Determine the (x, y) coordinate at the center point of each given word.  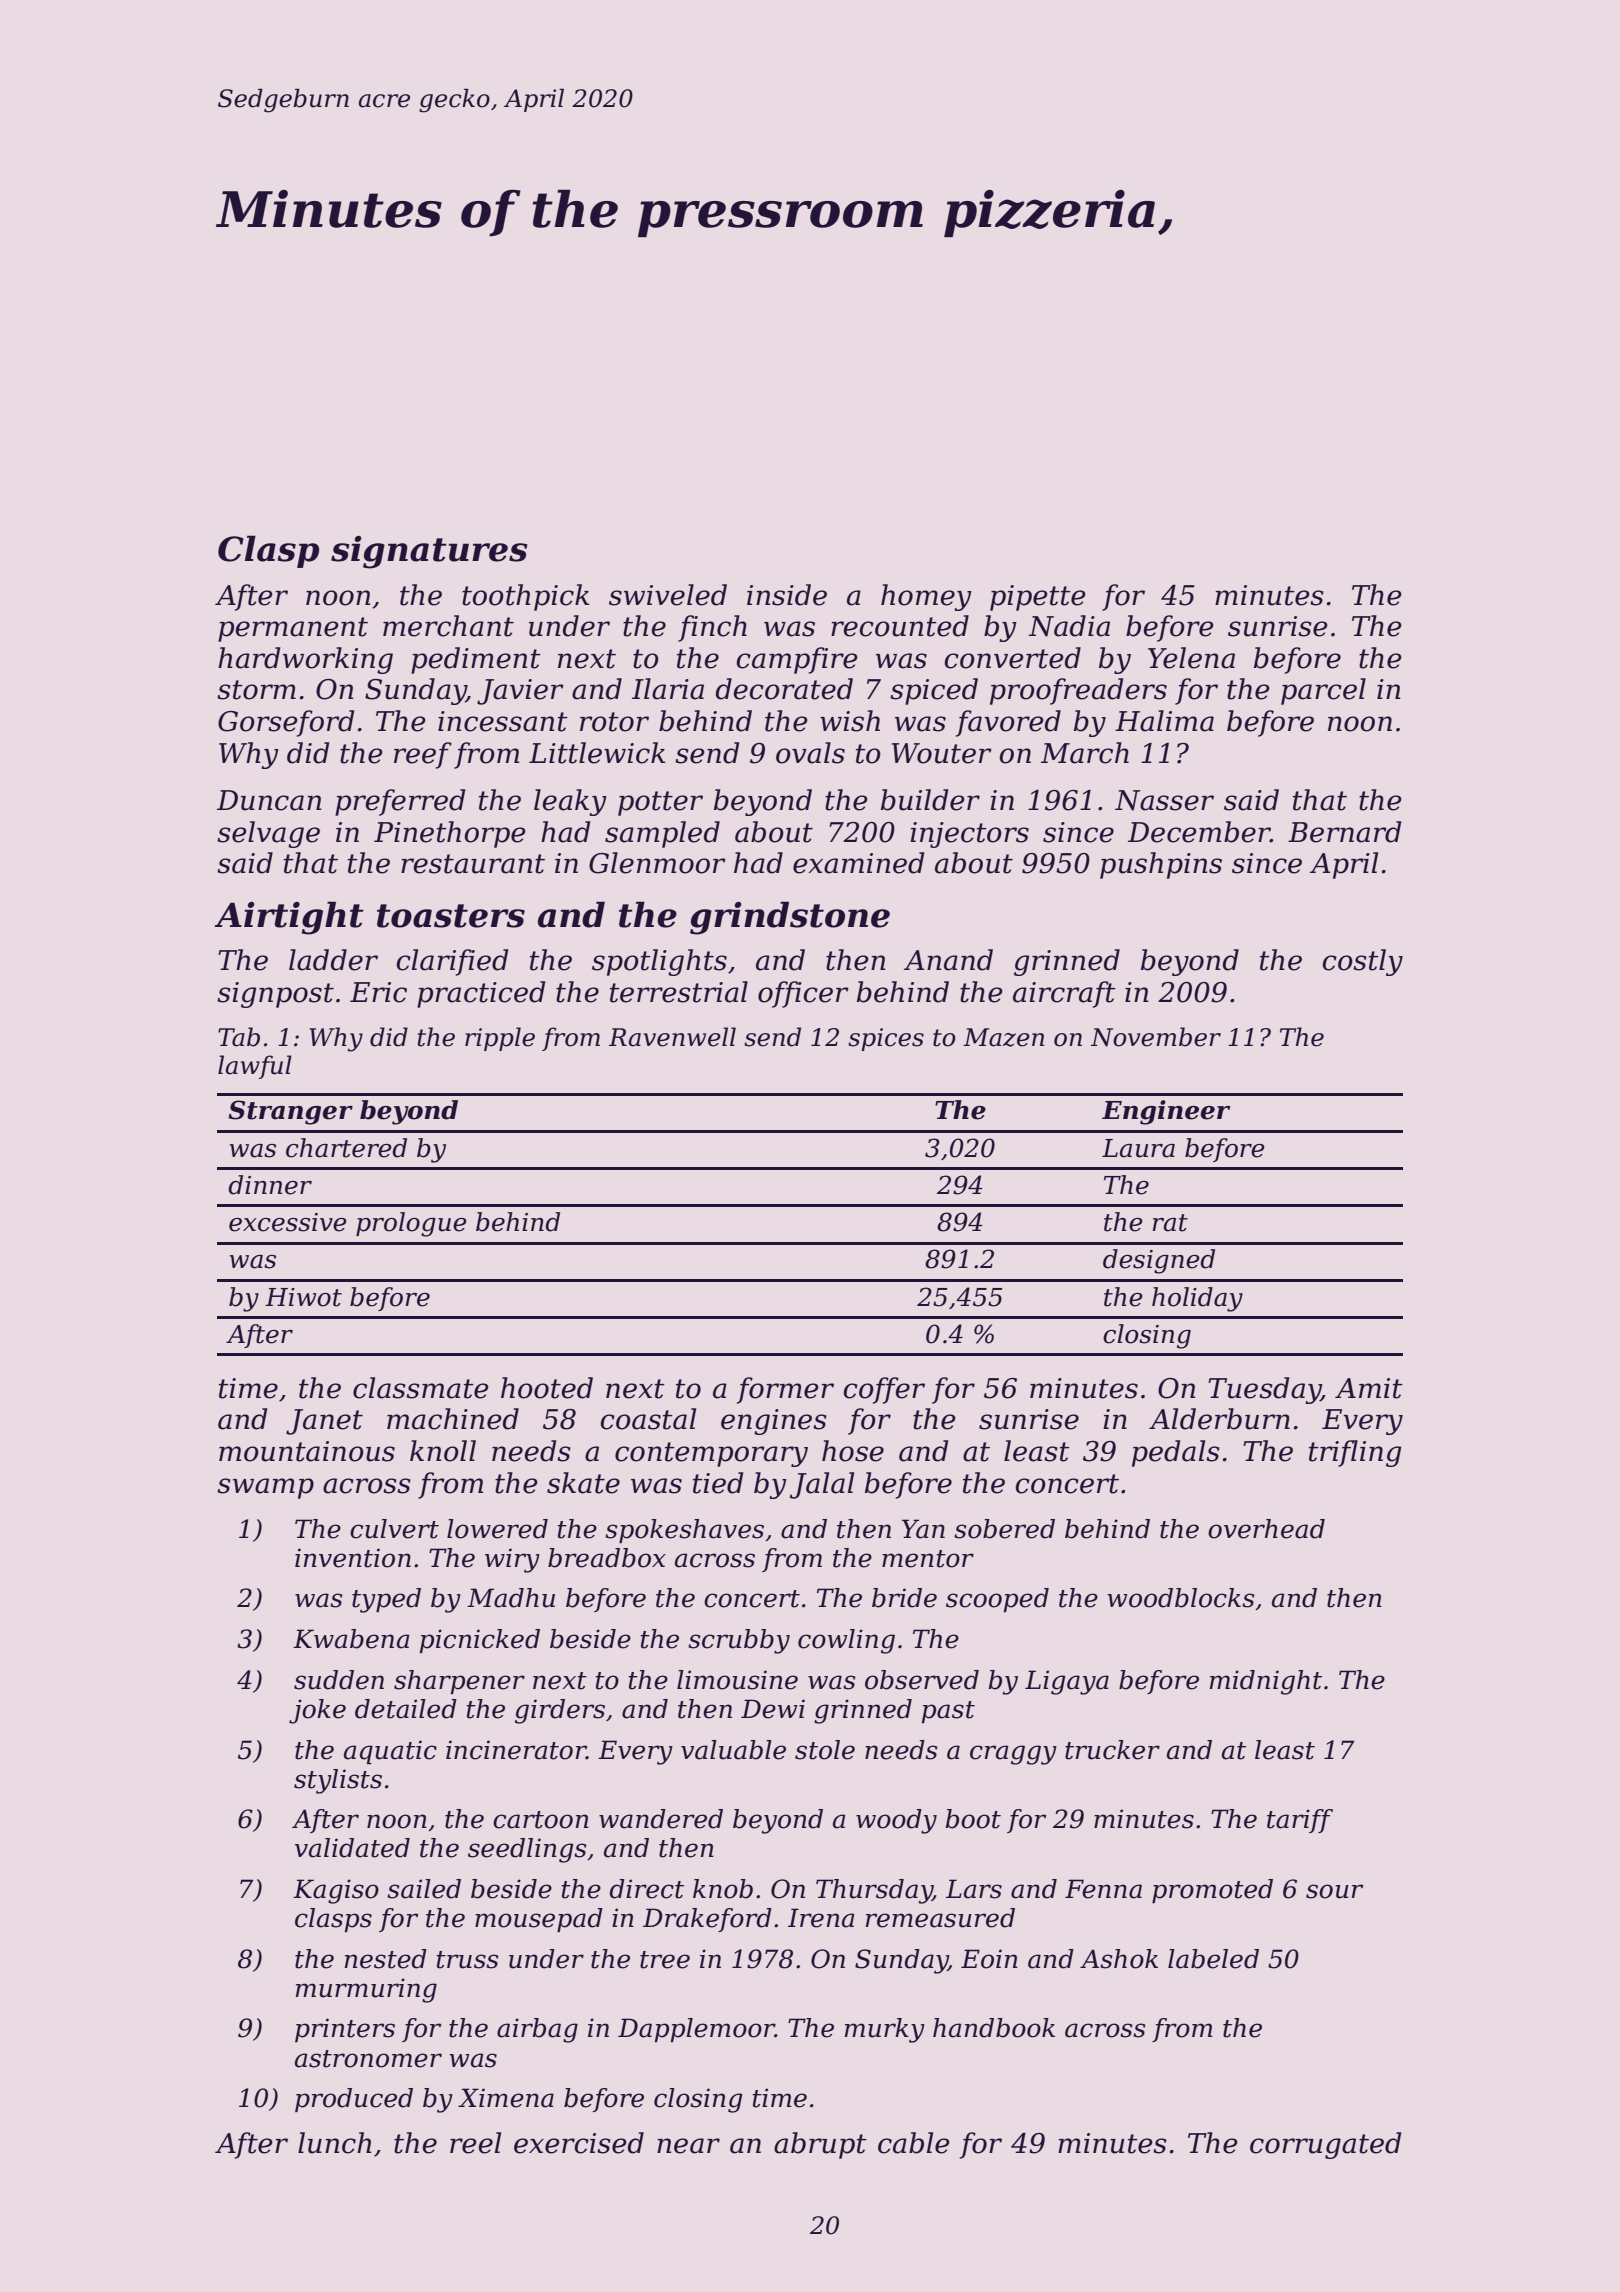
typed (386, 1600)
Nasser (1164, 800)
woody (896, 1821)
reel (475, 2143)
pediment (476, 660)
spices (886, 1039)
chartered (346, 1148)
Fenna (1103, 1889)
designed (1159, 1261)
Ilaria (668, 689)
